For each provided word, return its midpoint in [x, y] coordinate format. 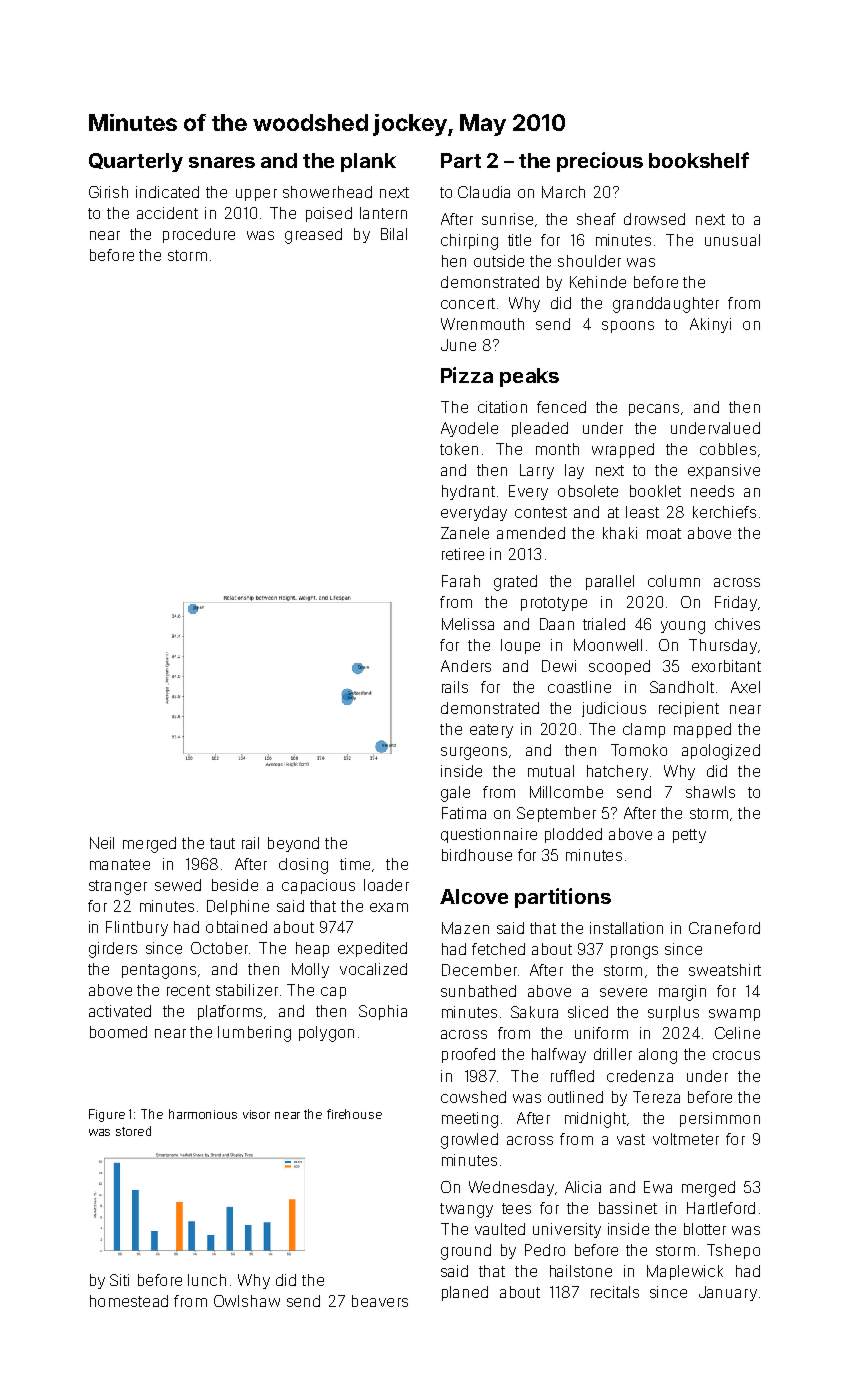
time [355, 864]
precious [600, 162]
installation [626, 928]
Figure [107, 1115]
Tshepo [733, 1251]
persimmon [720, 1119]
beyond [293, 844]
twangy [466, 1210]
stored [133, 1131]
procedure [199, 235]
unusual [732, 240]
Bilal [394, 234]
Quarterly [136, 162]
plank [368, 162]
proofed [468, 1055]
